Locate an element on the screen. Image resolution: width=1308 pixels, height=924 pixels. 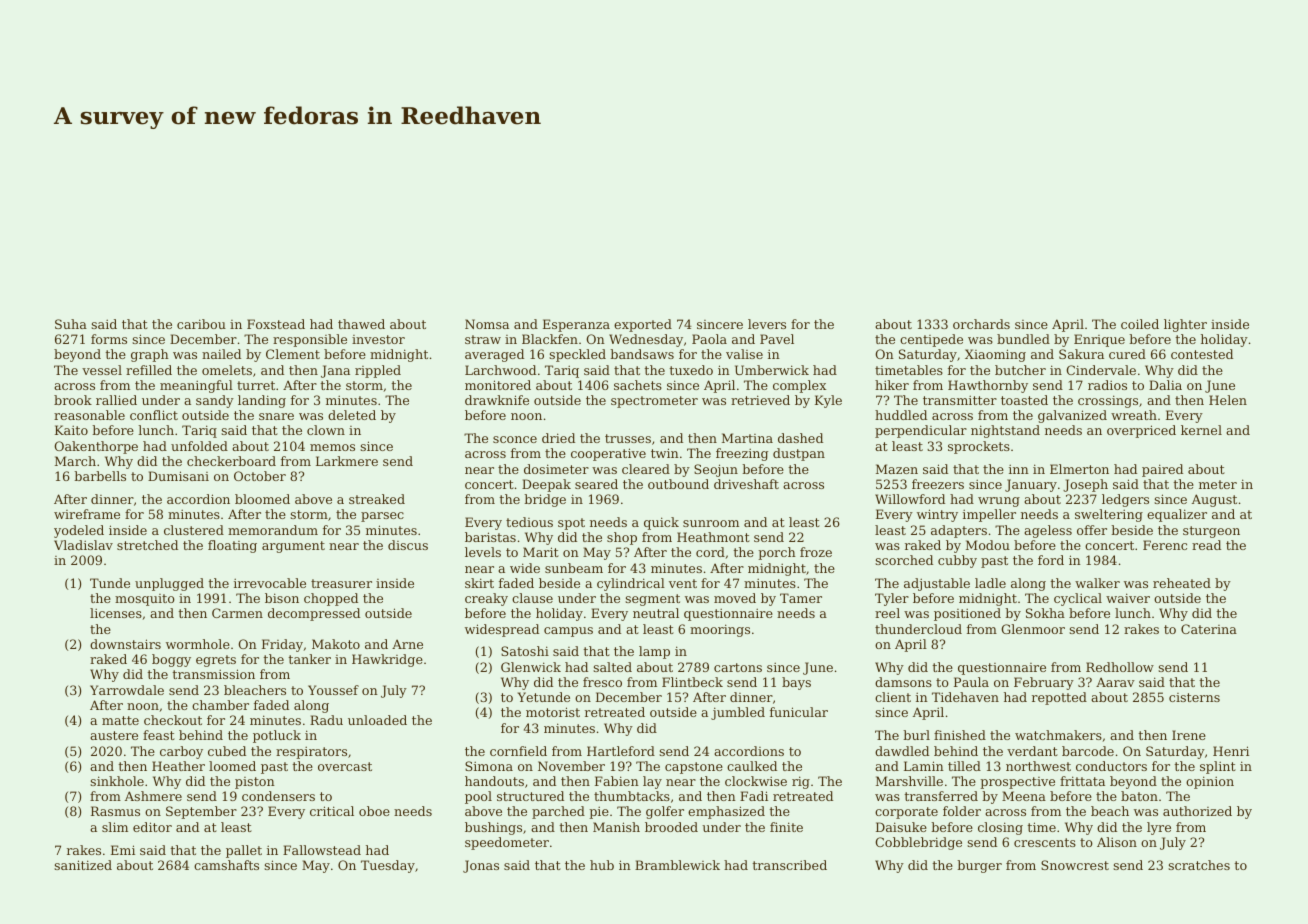
orchards is located at coordinates (981, 324).
